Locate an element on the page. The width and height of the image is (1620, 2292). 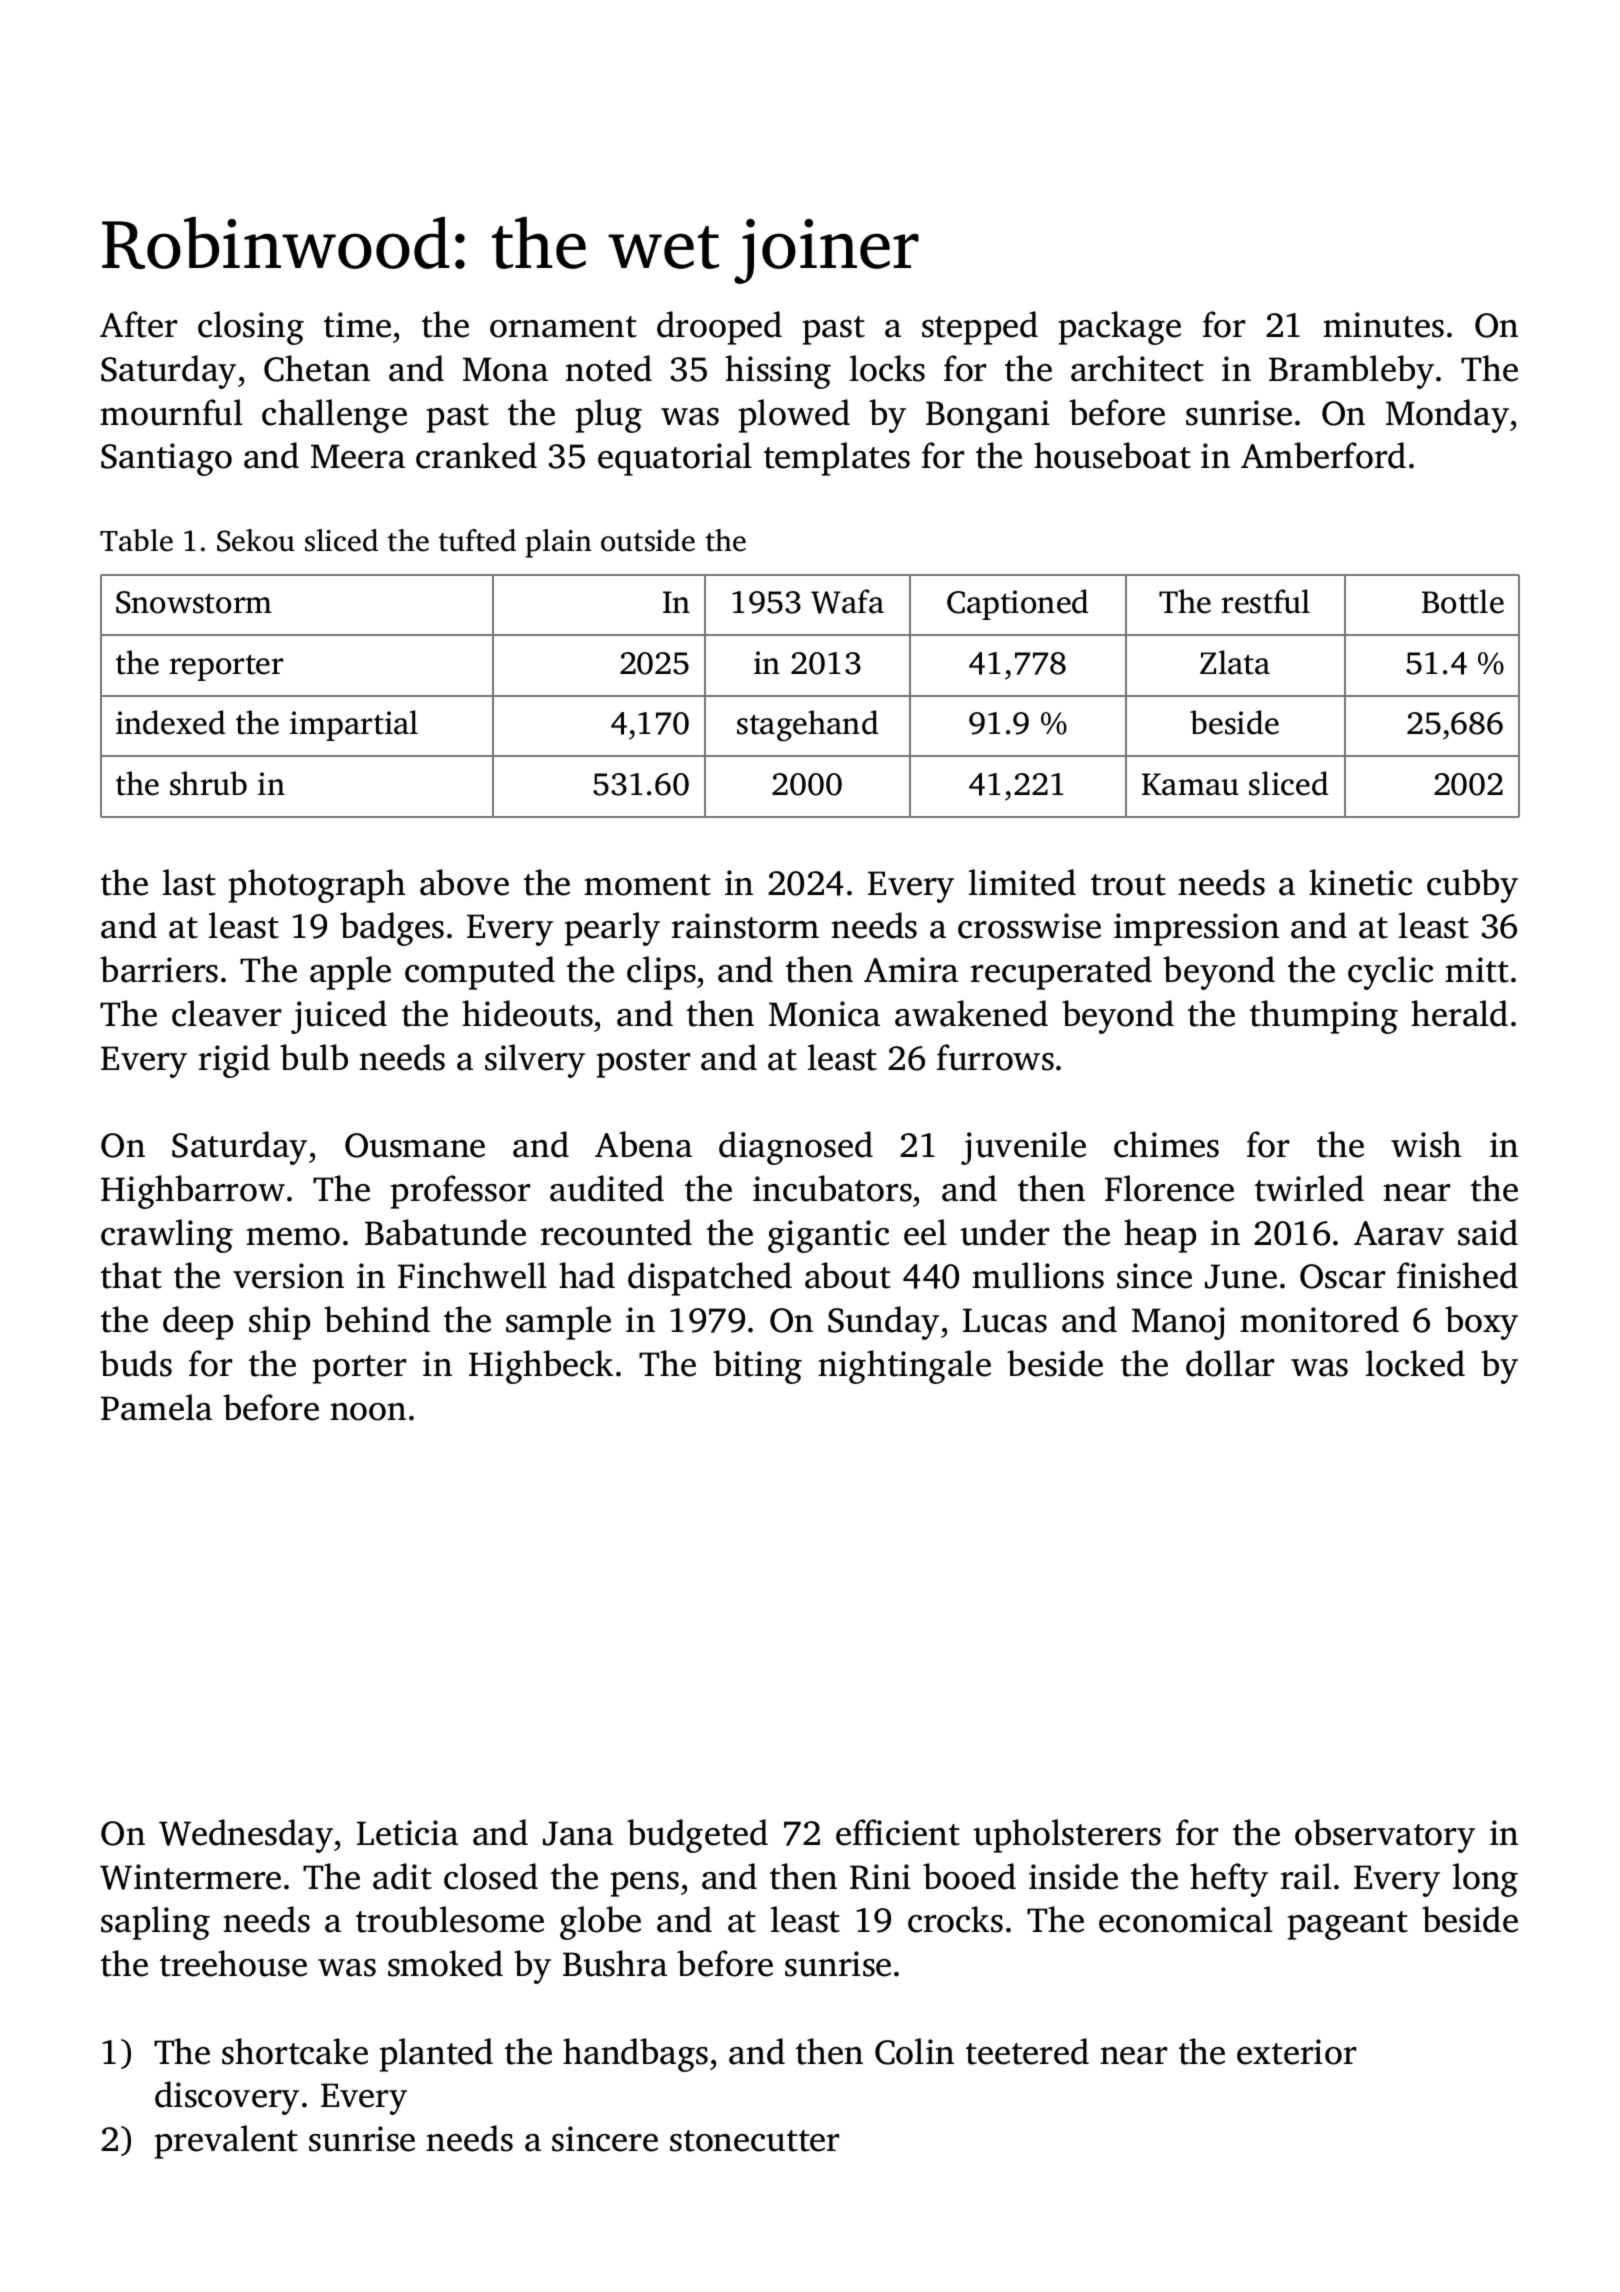
photograph is located at coordinates (317, 886).
